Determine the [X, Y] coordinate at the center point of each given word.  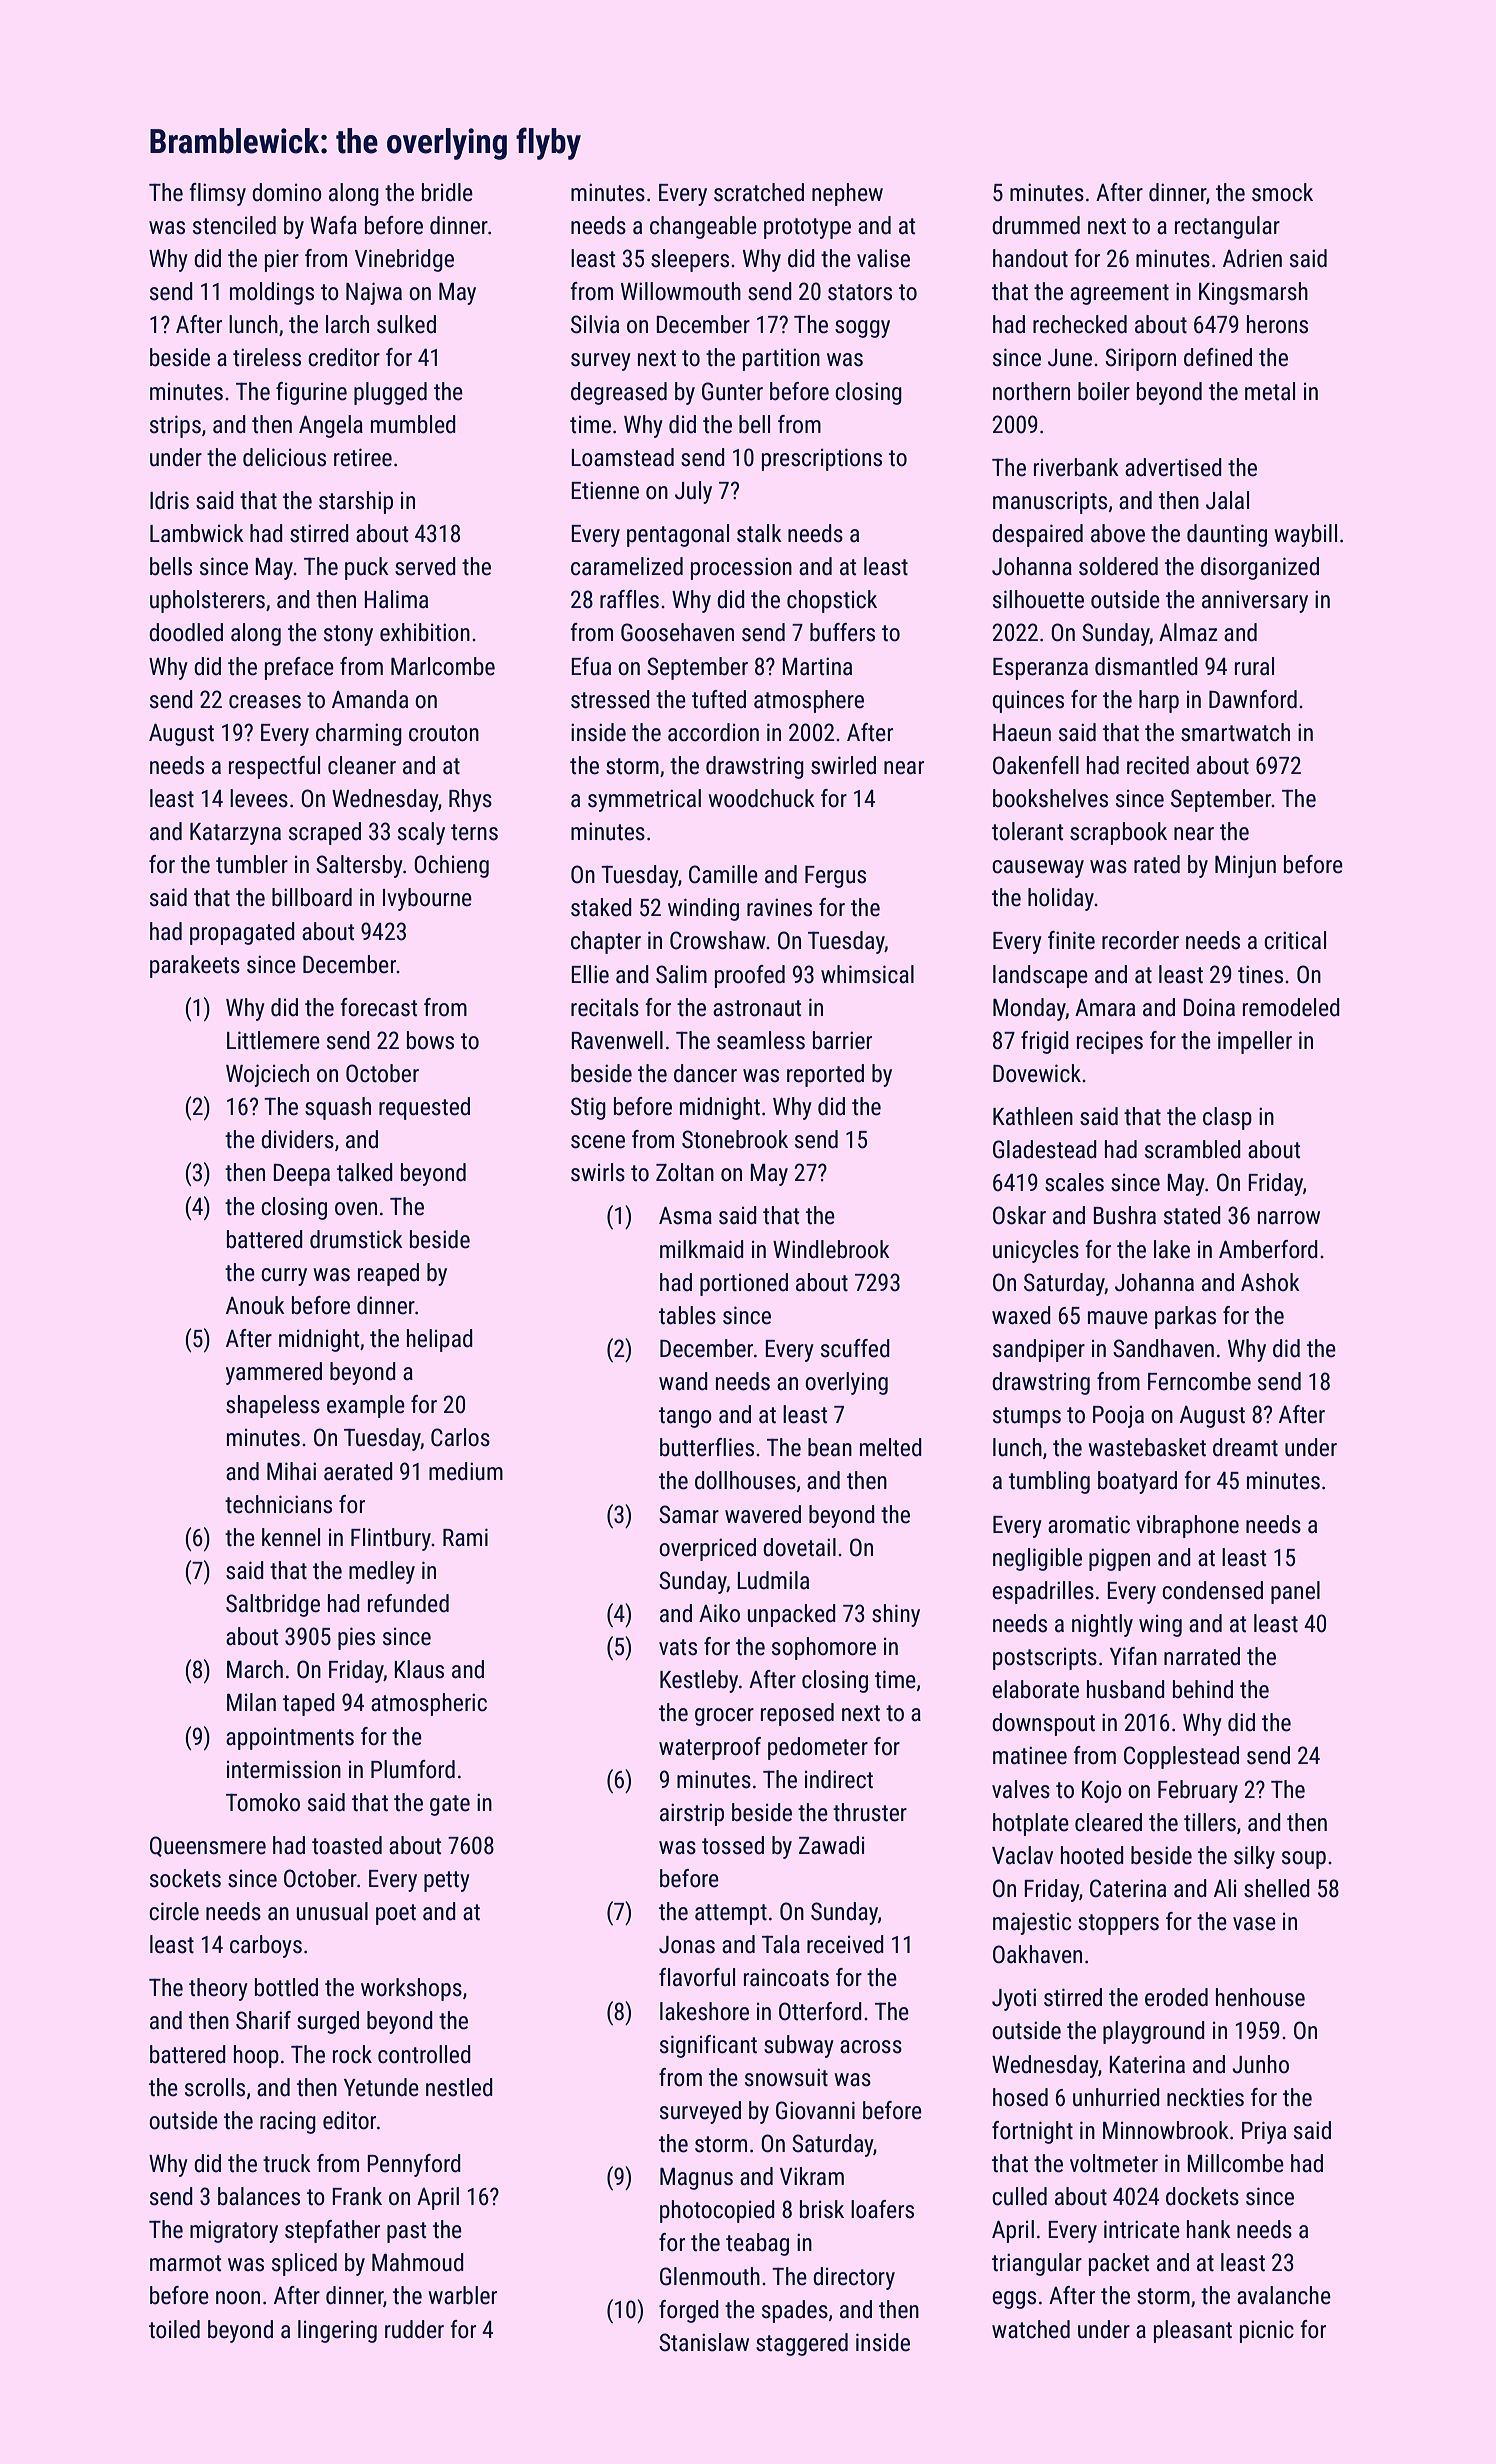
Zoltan [685, 1172]
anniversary [1255, 601]
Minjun [1245, 866]
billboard [312, 897]
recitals [605, 1007]
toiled [174, 2329]
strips [175, 426]
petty [447, 1881]
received [845, 1944]
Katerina [1147, 2064]
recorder [1140, 940]
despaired [1037, 535]
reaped [388, 1274]
